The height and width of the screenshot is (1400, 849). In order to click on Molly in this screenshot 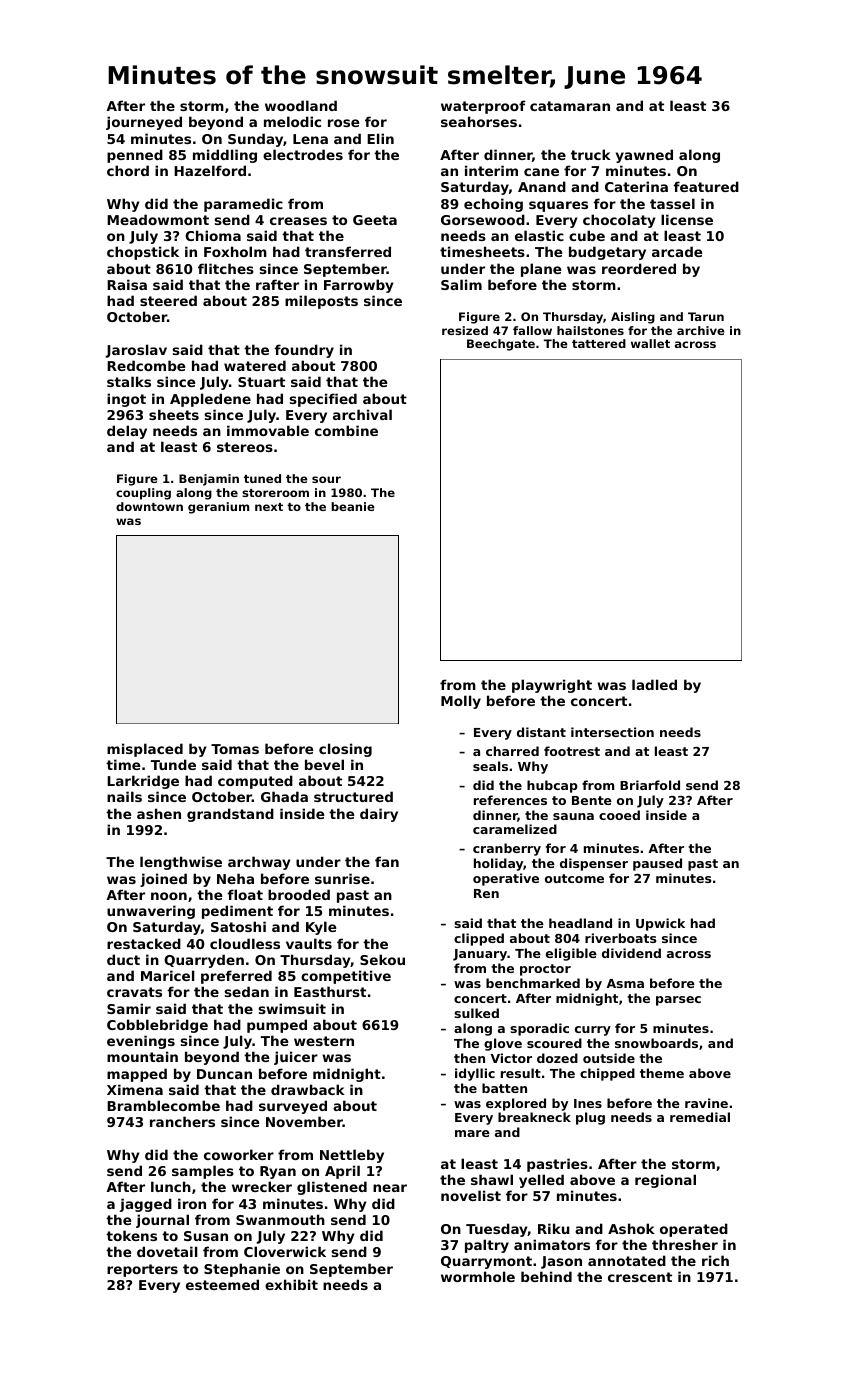, I will do `click(461, 702)`.
